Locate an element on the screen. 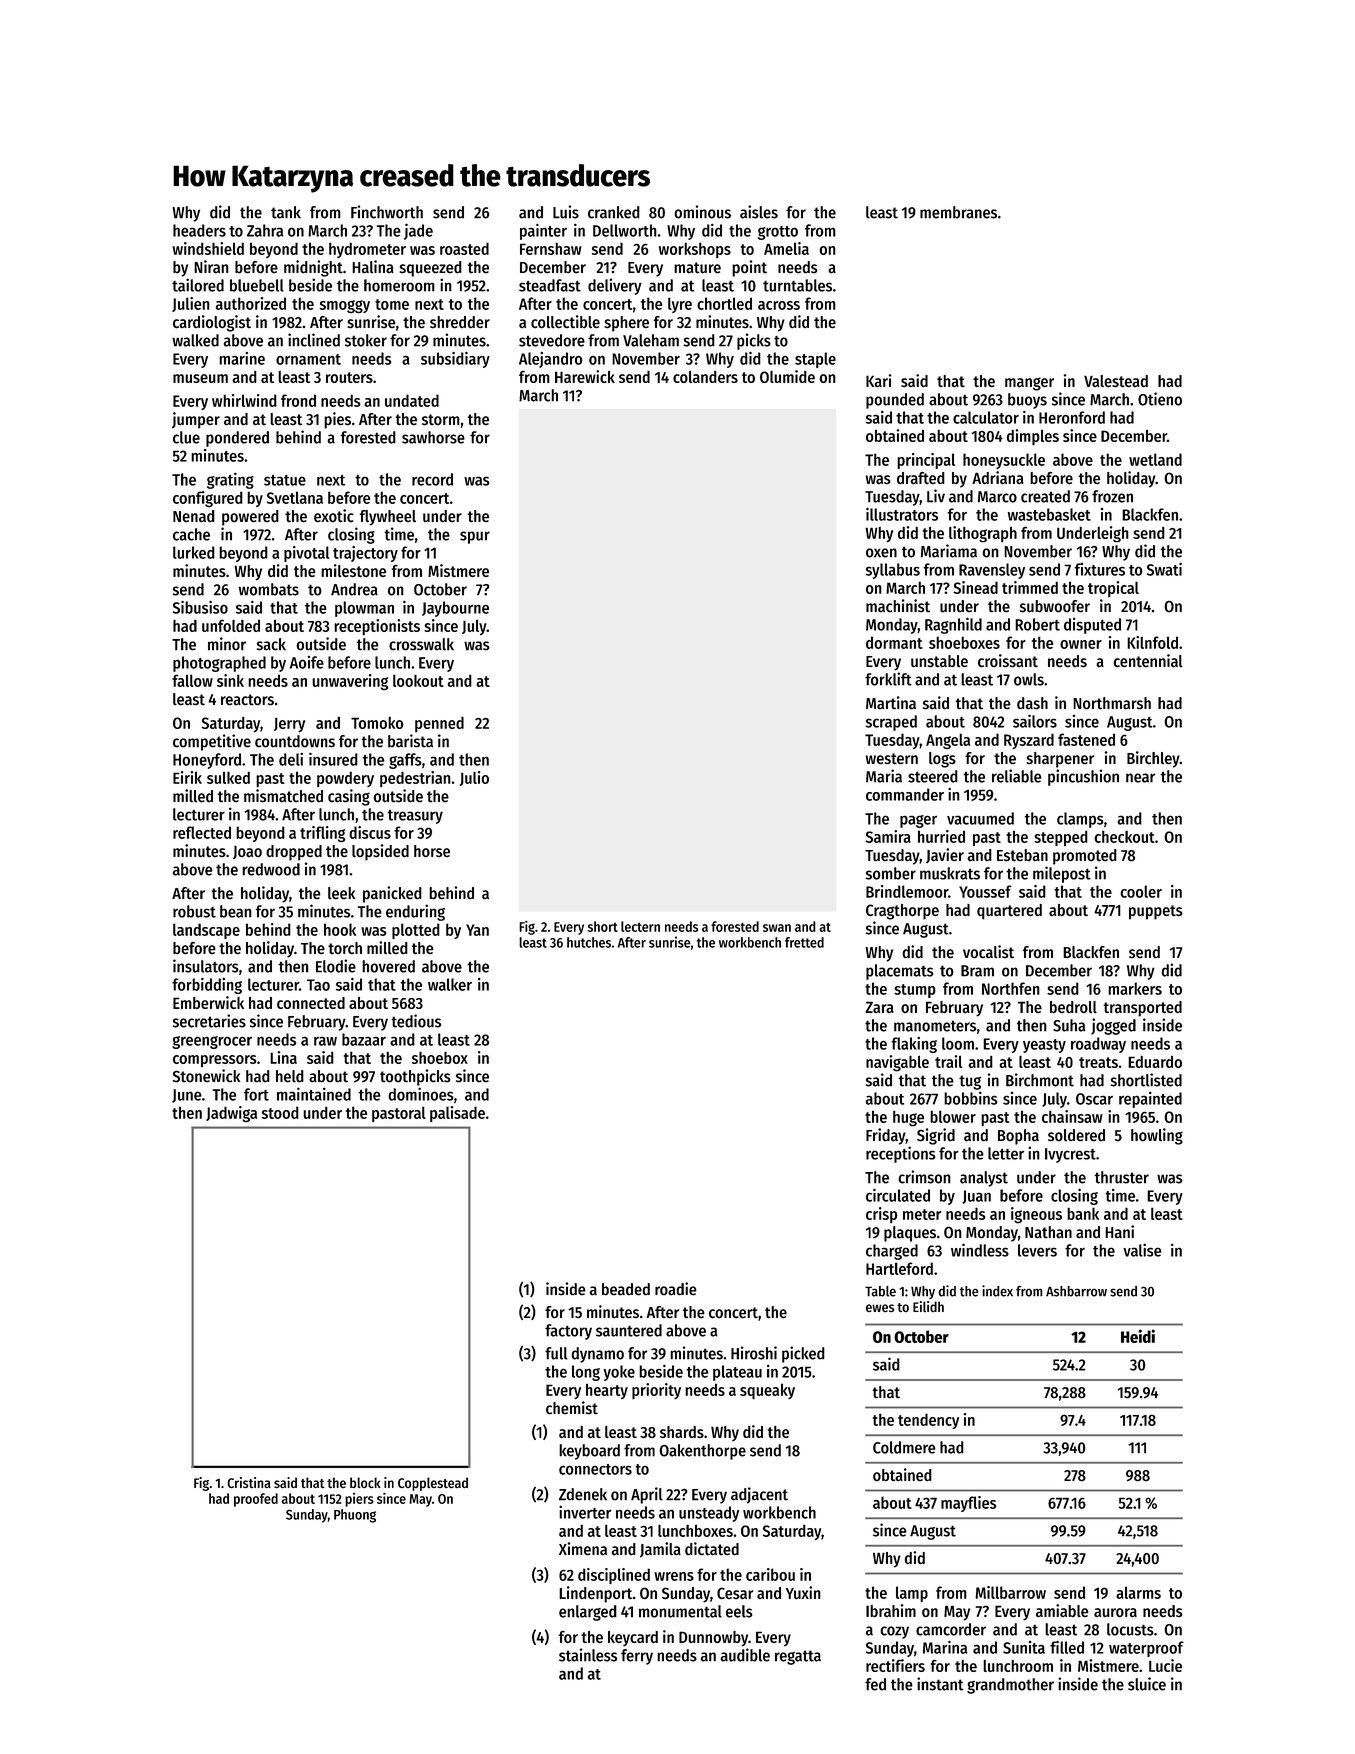 Image resolution: width=1355 pixels, height=1754 pixels. Julio is located at coordinates (474, 778).
